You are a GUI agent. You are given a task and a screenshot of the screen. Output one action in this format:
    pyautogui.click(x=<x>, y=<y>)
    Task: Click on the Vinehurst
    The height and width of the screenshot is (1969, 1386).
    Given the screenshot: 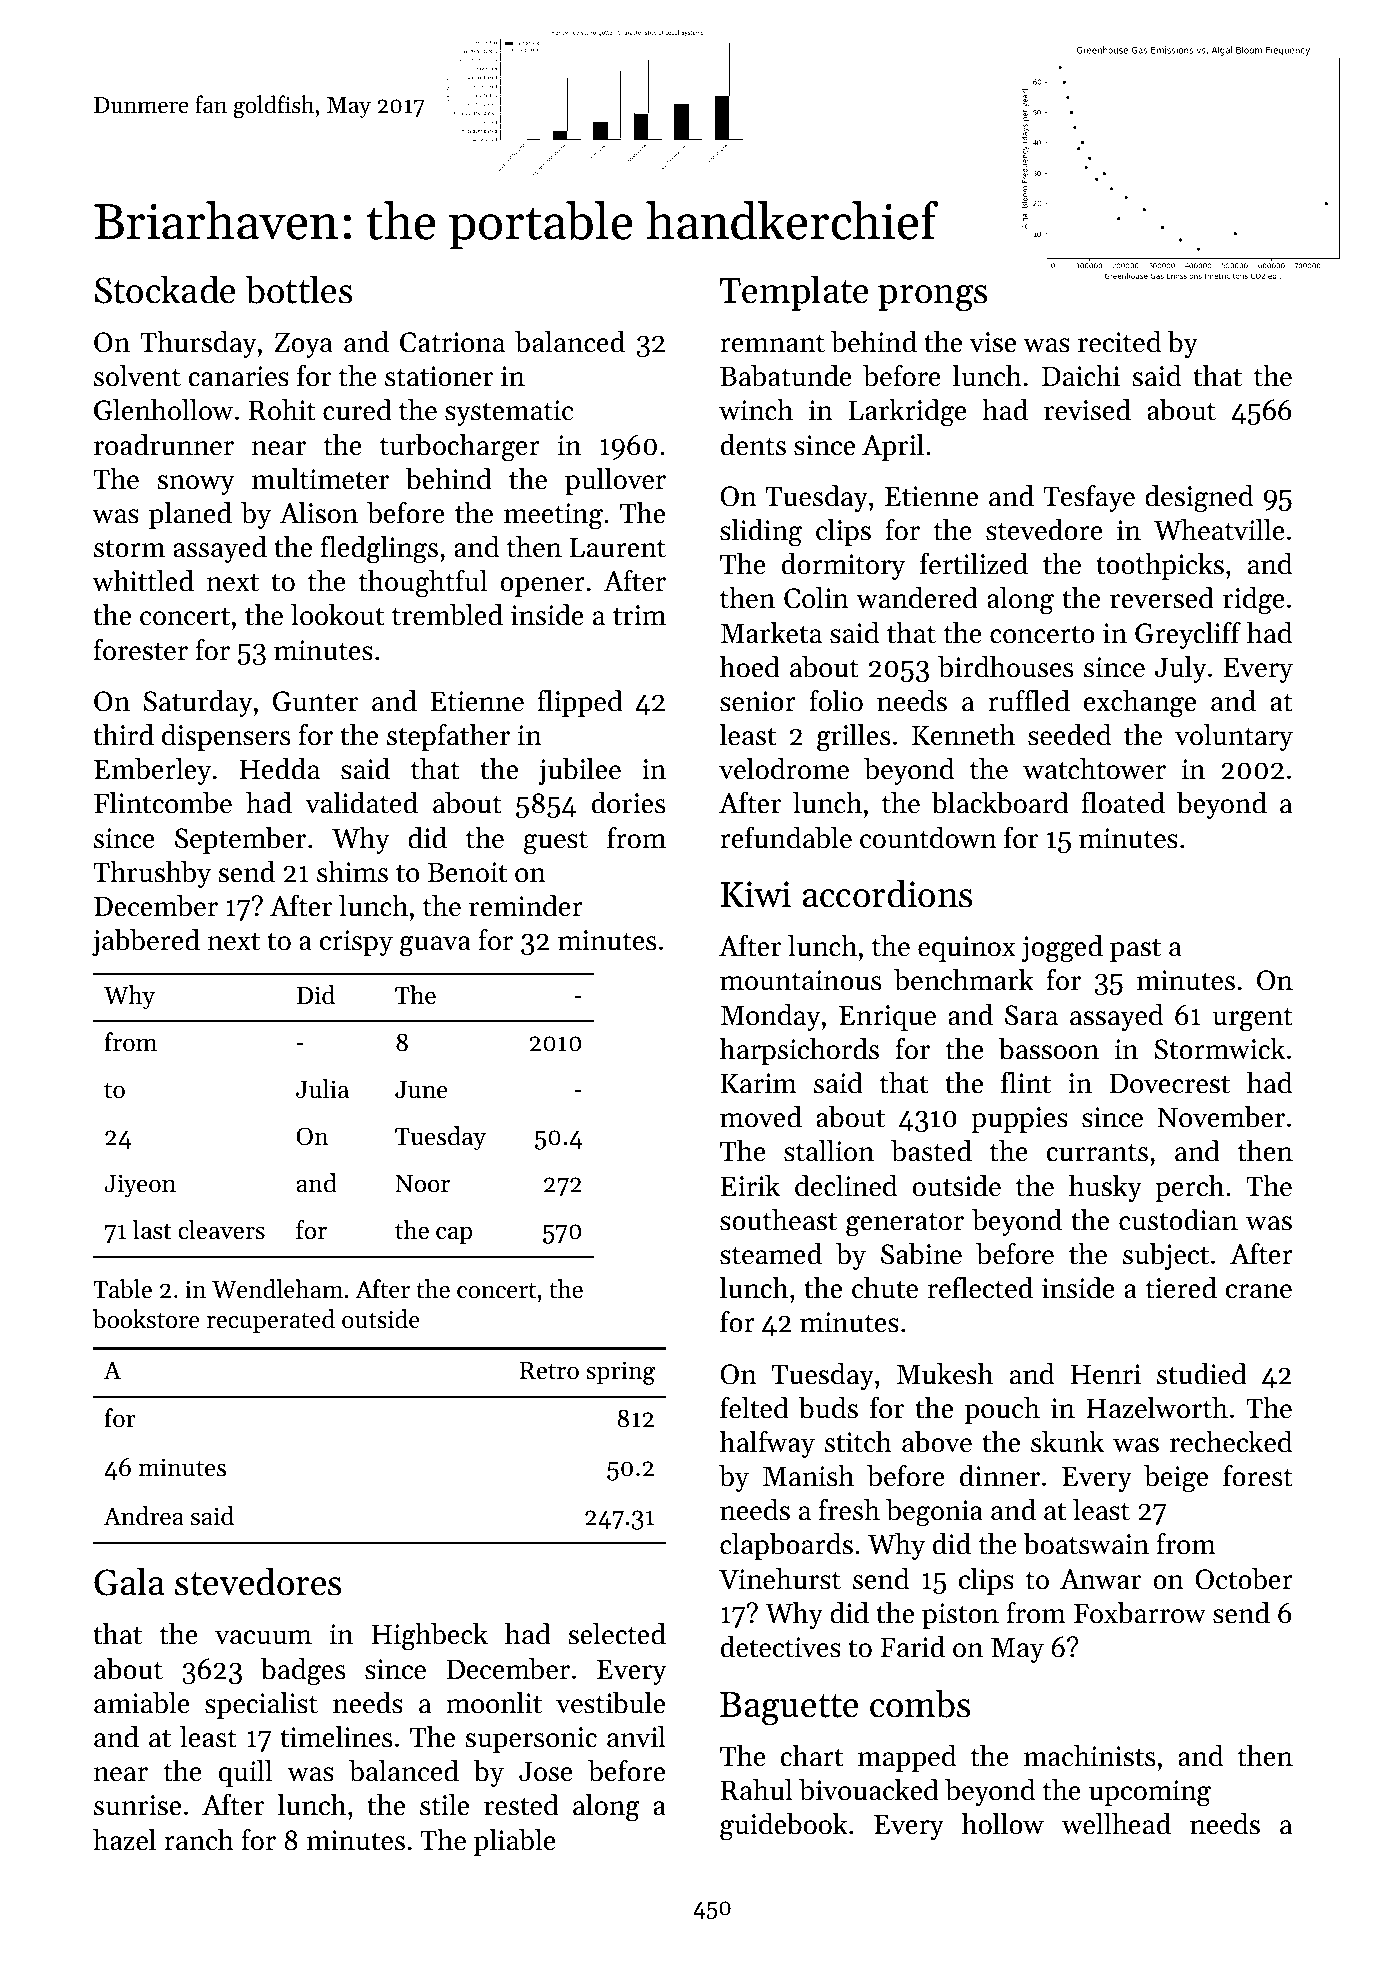 What is the action you would take?
    pyautogui.click(x=780, y=1579)
